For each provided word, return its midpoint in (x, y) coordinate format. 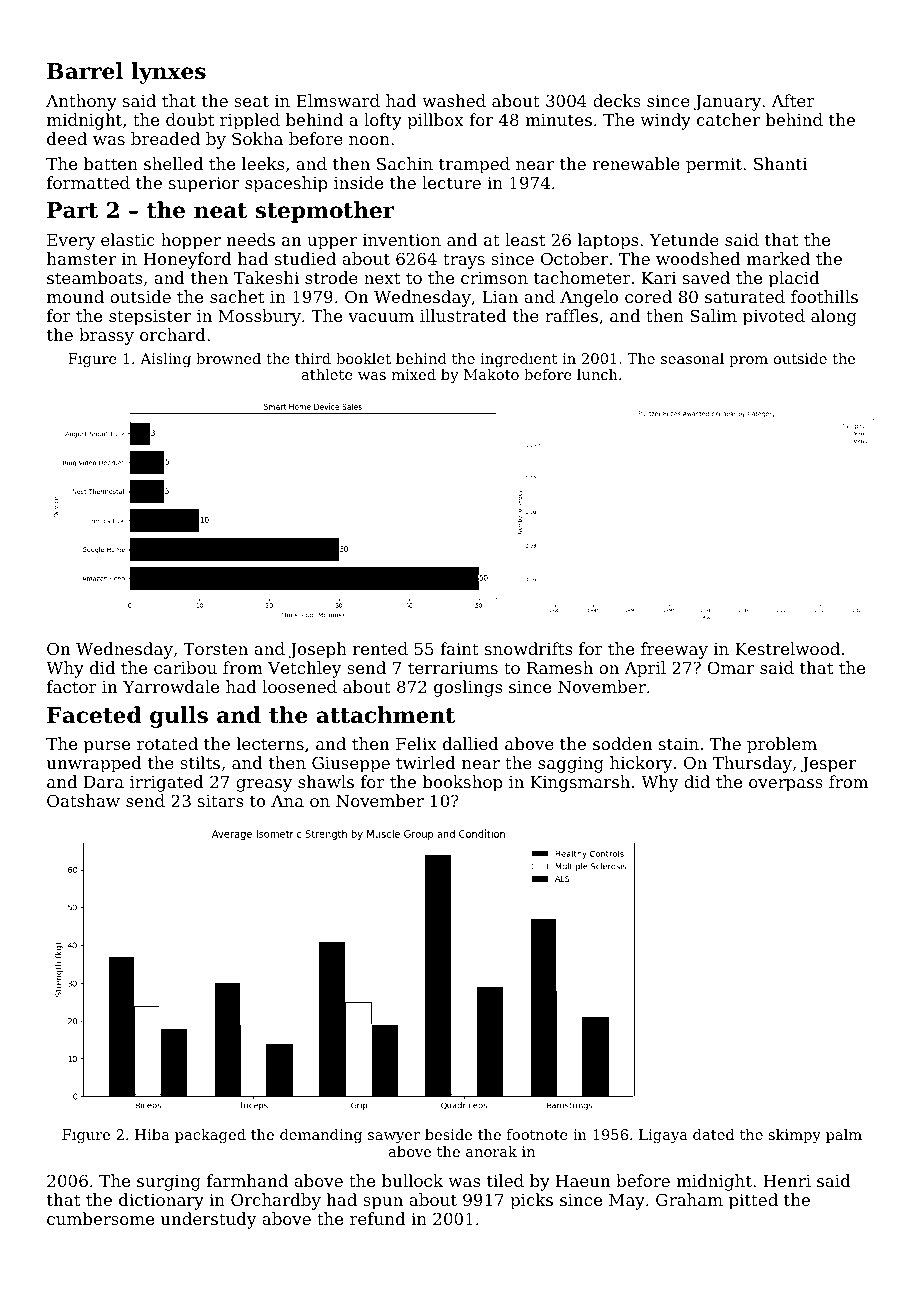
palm (844, 1136)
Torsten (215, 649)
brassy (106, 336)
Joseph (318, 650)
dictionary (161, 1201)
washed (454, 100)
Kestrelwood (787, 648)
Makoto (491, 374)
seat (251, 101)
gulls (179, 717)
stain (679, 744)
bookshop (463, 783)
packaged (210, 1136)
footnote (537, 1134)
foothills (824, 296)
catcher (728, 119)
